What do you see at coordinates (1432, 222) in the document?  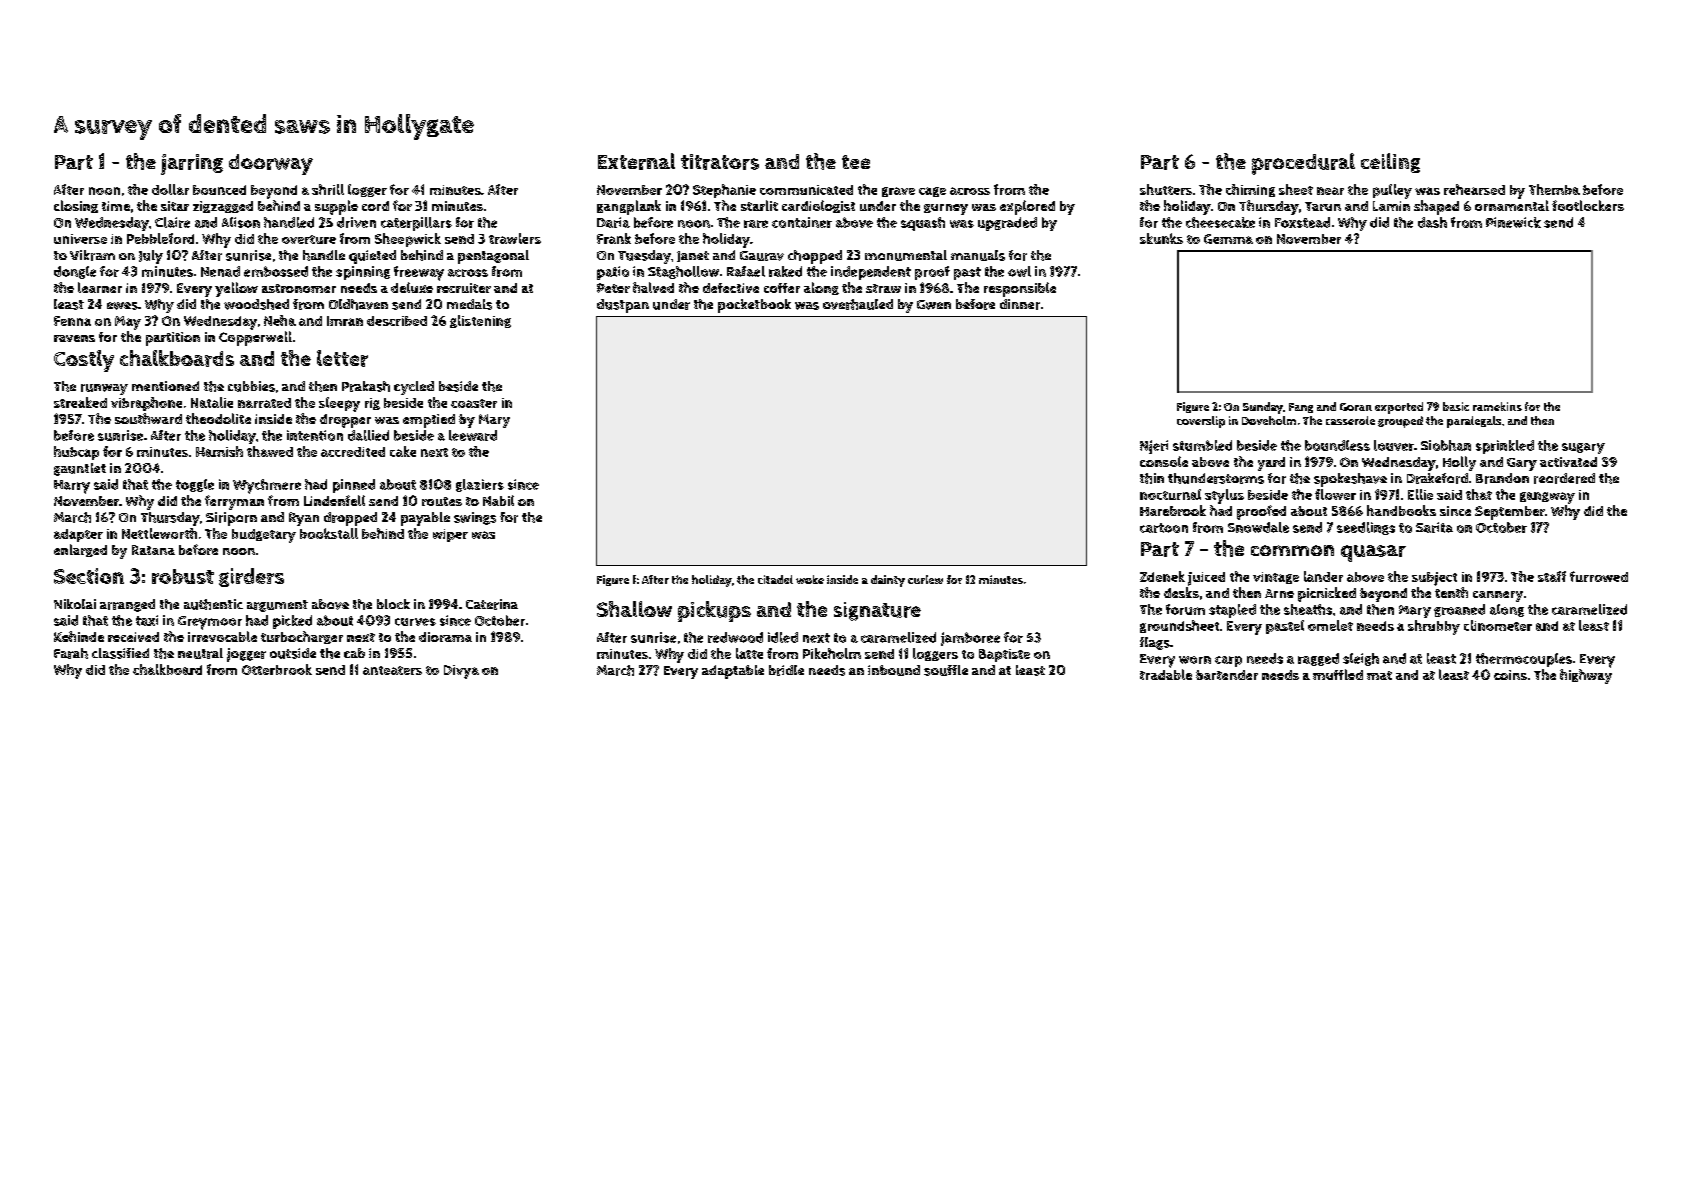 I see `dash` at bounding box center [1432, 222].
